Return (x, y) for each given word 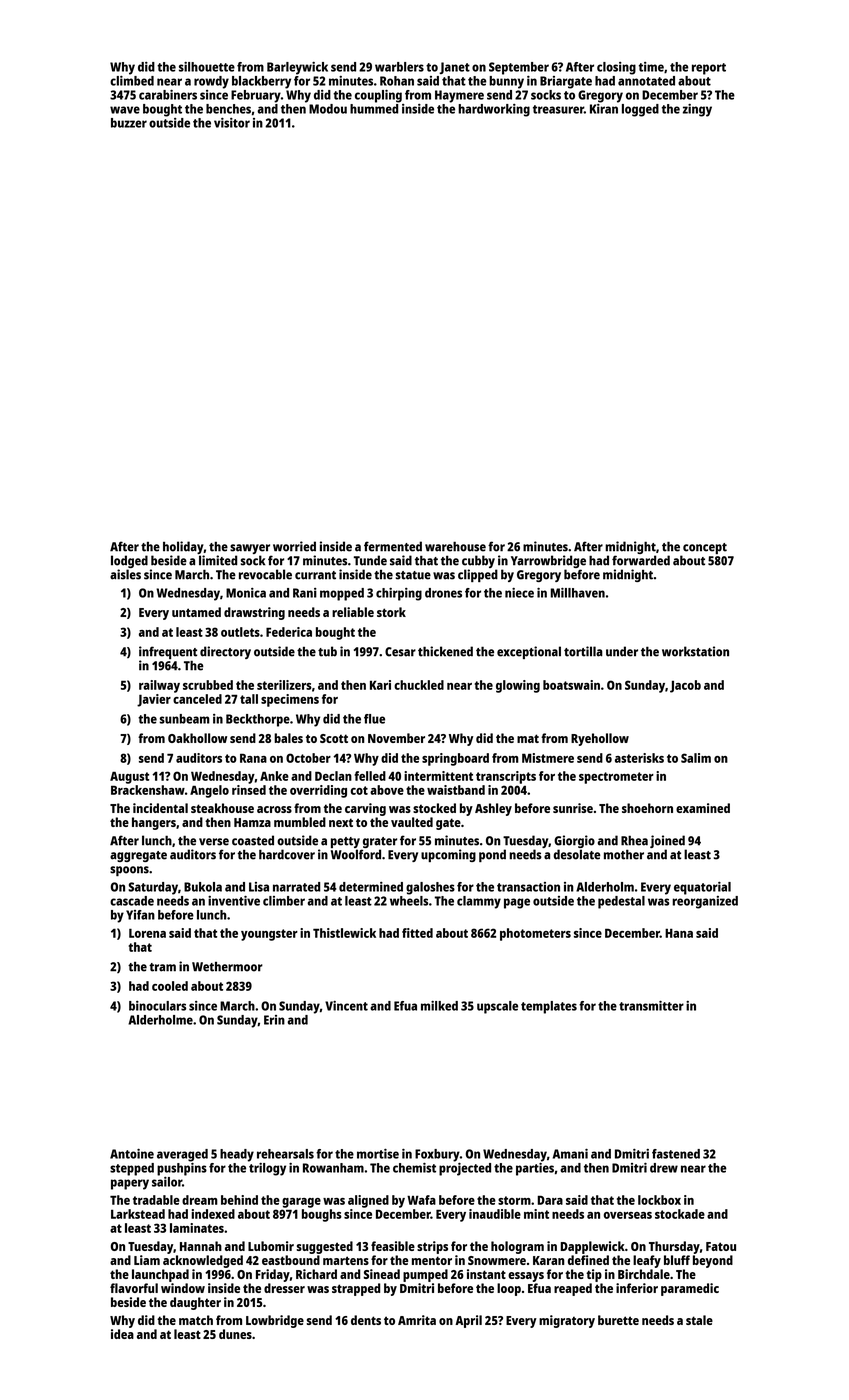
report (709, 69)
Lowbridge (275, 1321)
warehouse (455, 546)
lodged (129, 561)
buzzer (129, 123)
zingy (697, 110)
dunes (235, 1334)
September (519, 68)
